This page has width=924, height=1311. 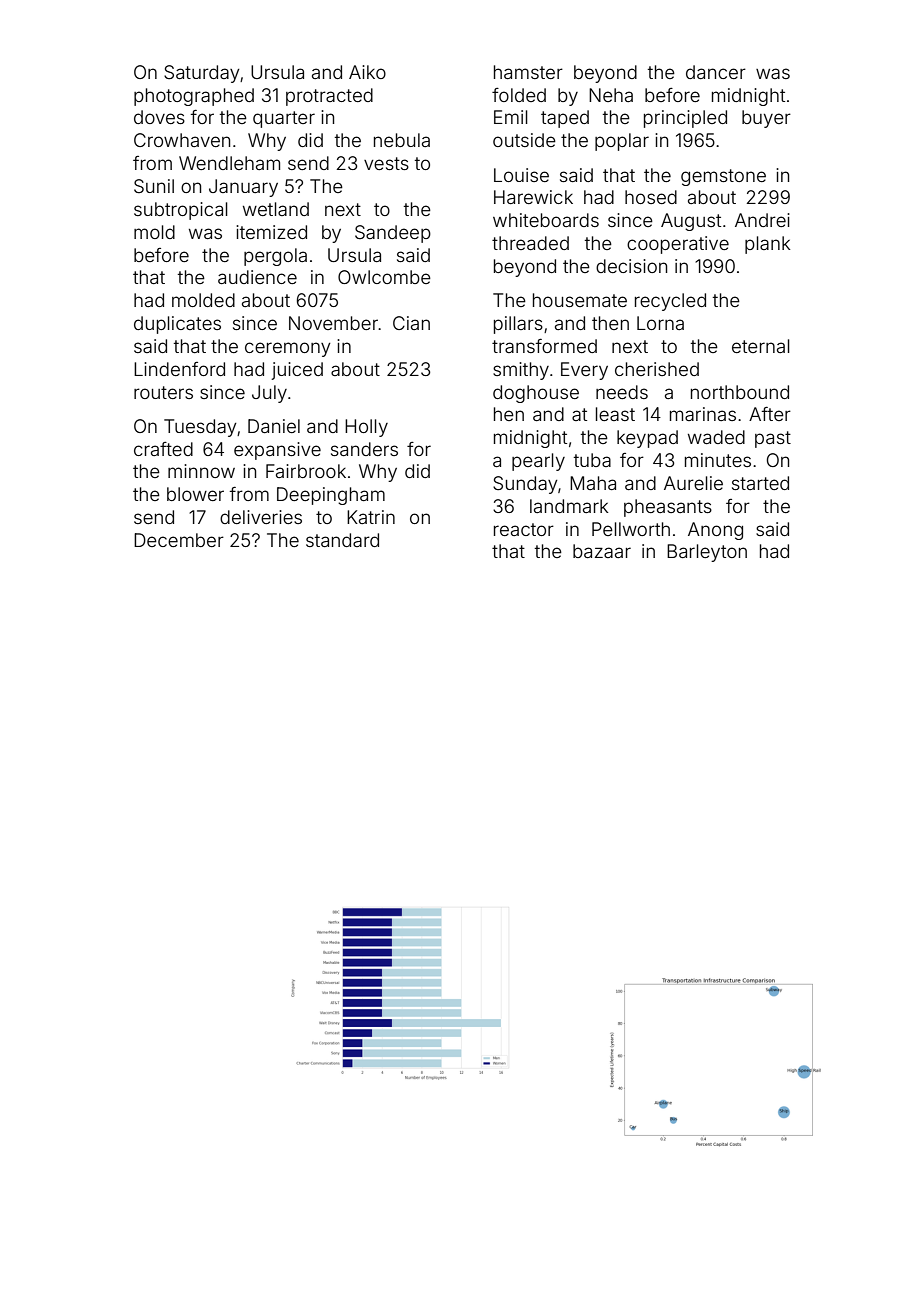 I want to click on doghouse, so click(x=536, y=394).
